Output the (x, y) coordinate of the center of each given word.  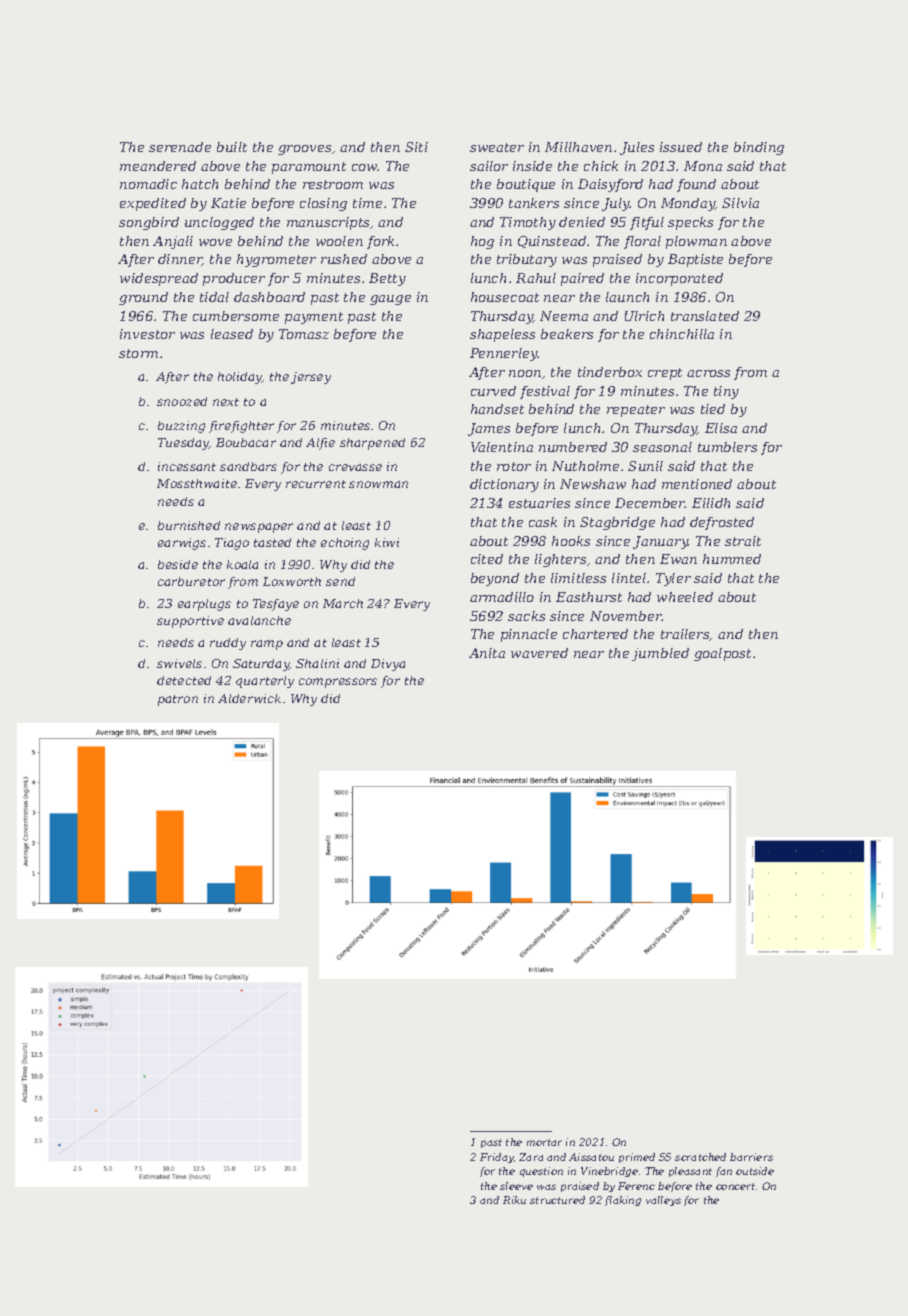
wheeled (685, 597)
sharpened (372, 444)
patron (178, 700)
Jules (637, 148)
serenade (180, 147)
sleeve (516, 1186)
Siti (416, 147)
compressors (338, 683)
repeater (636, 411)
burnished (189, 525)
